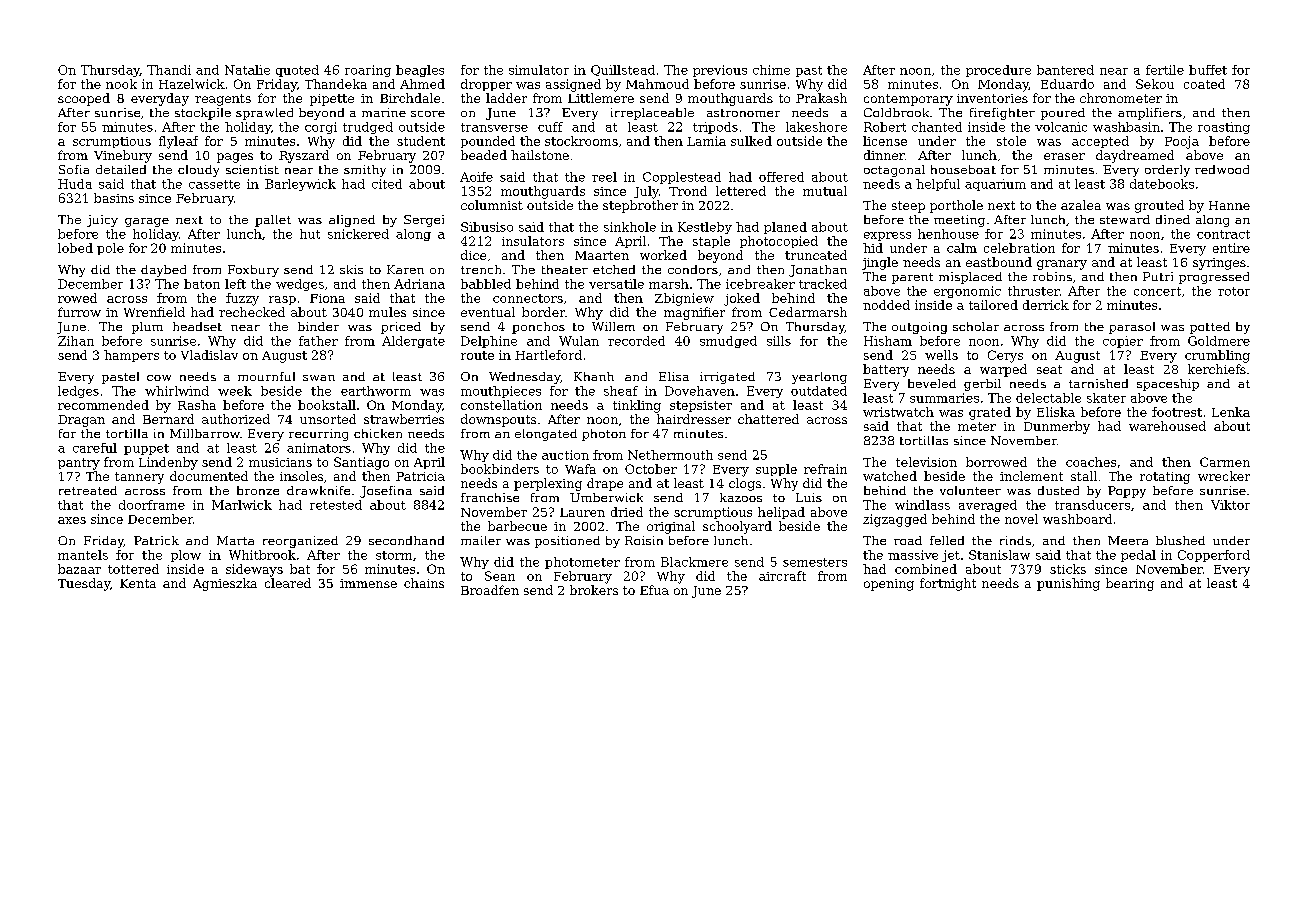  I want to click on bearing, so click(1130, 584).
